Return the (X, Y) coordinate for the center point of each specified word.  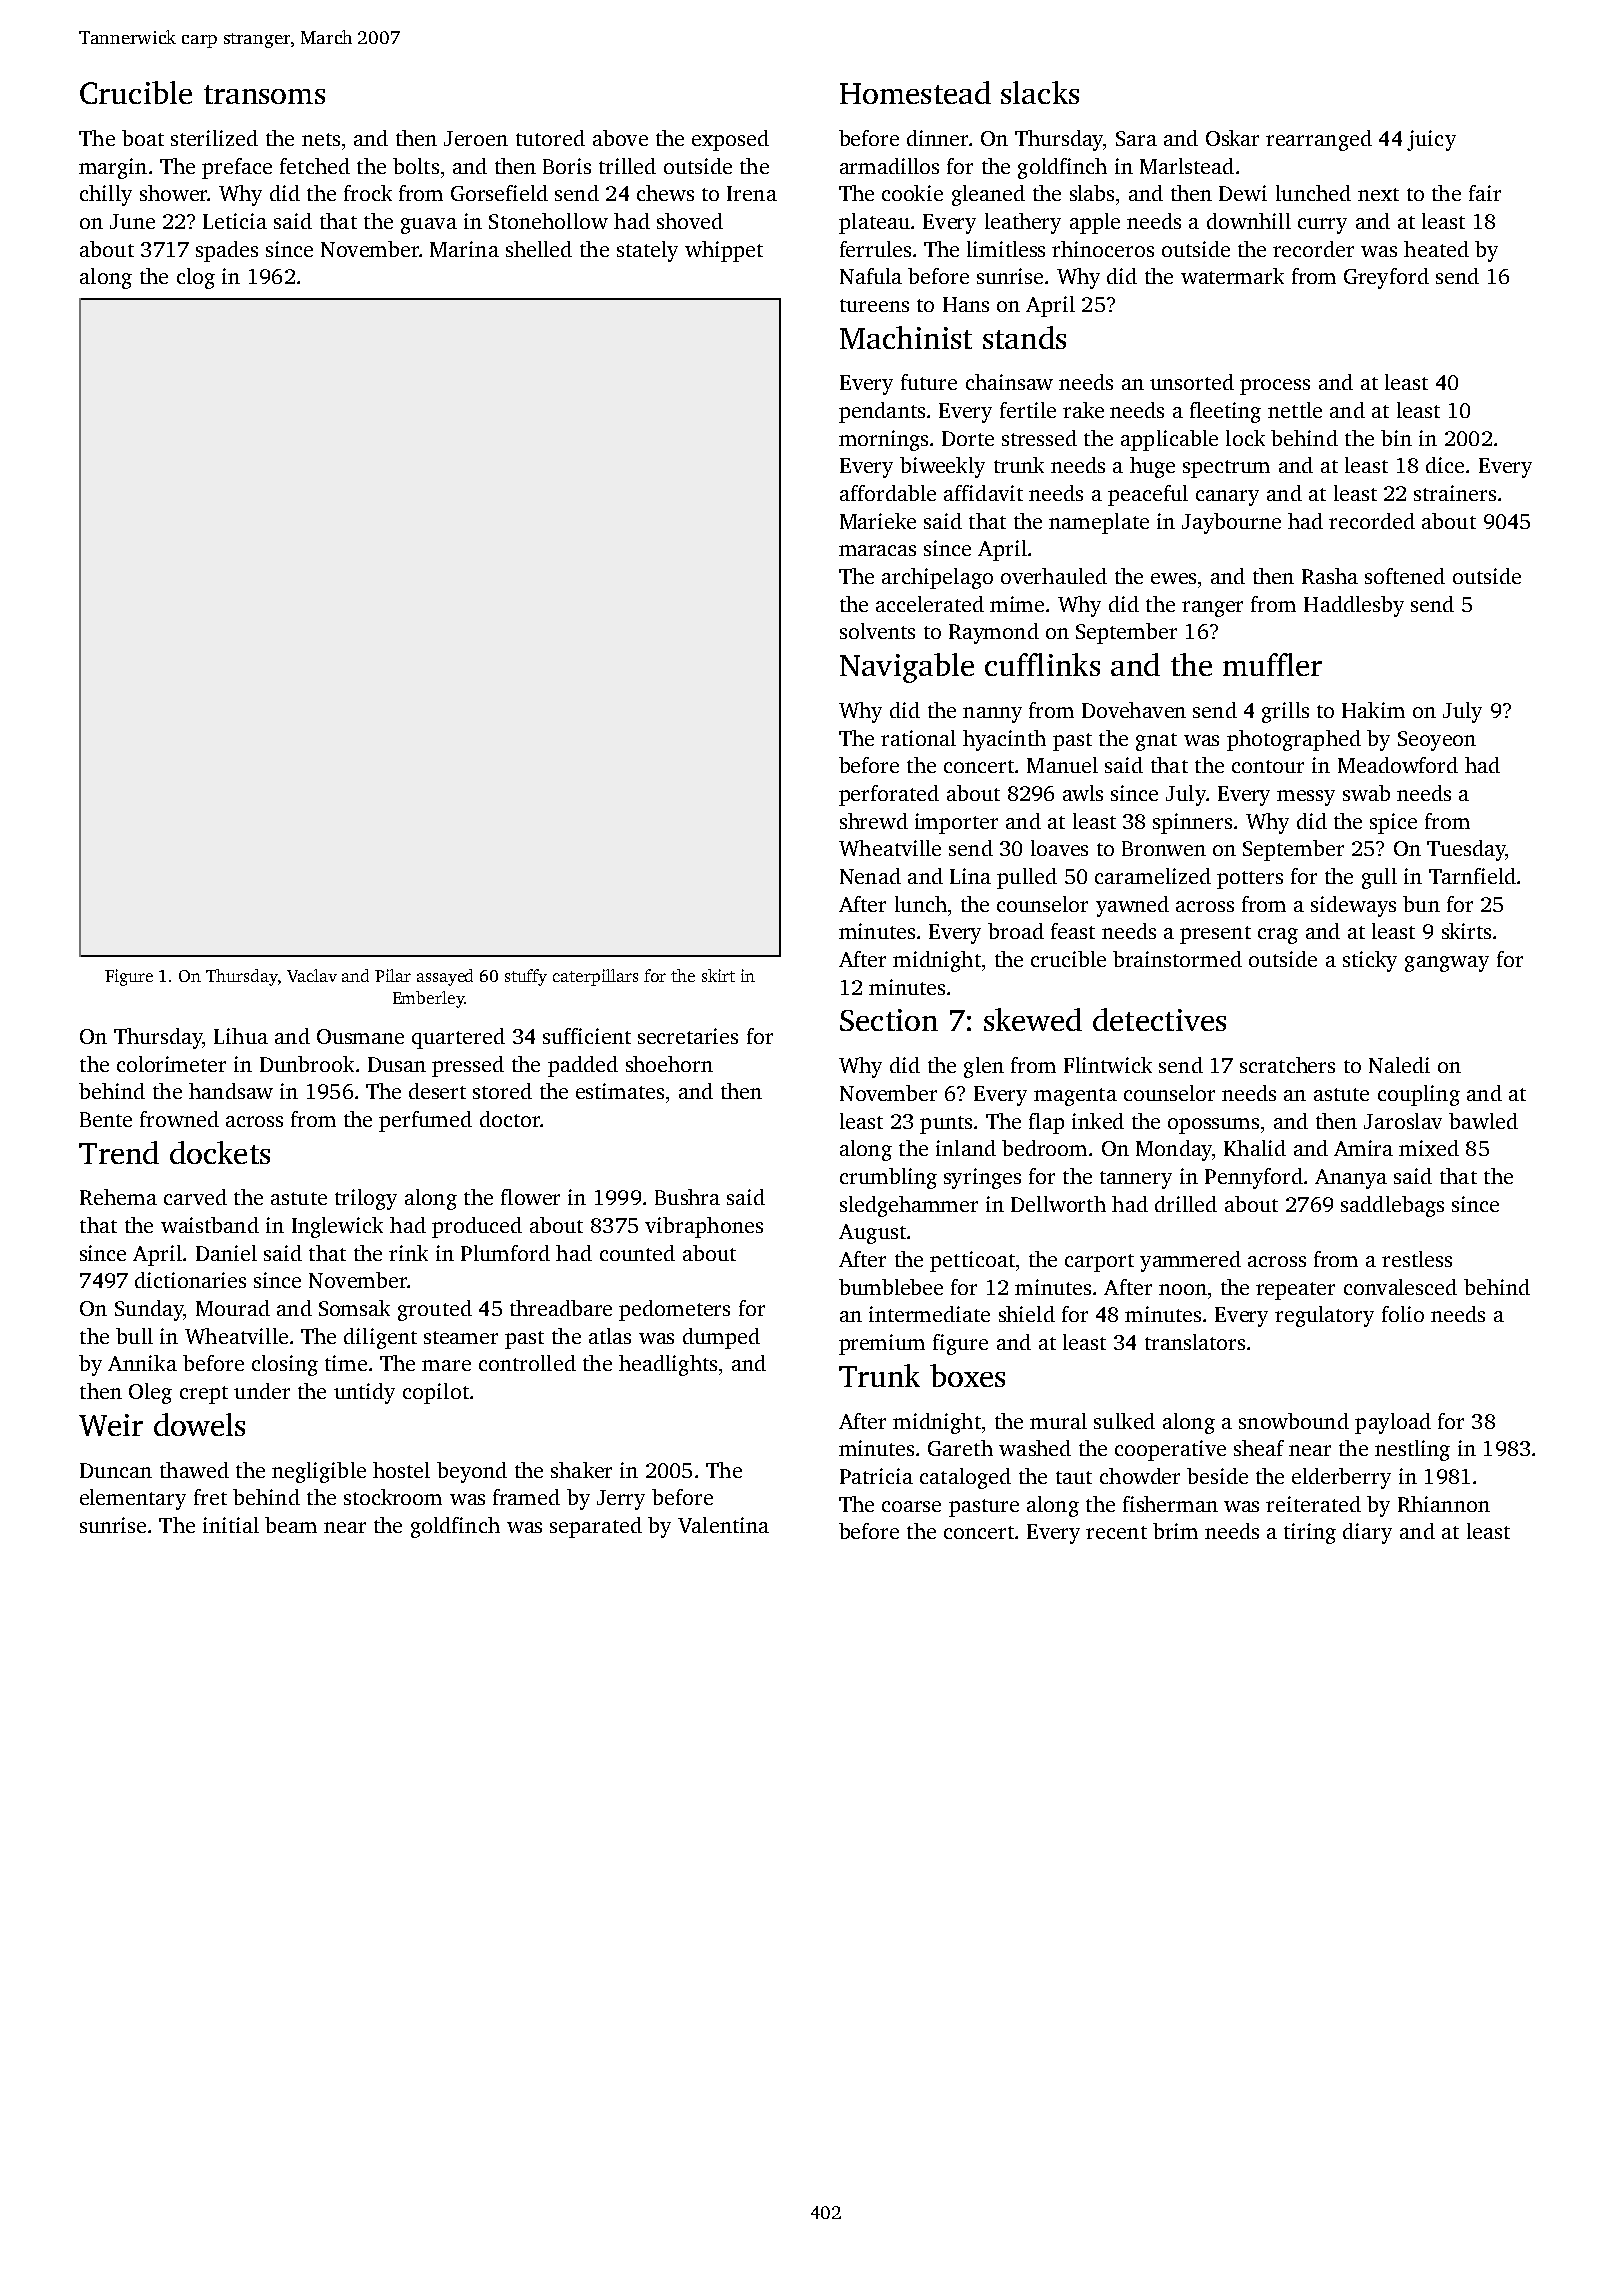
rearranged (1319, 140)
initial (231, 1525)
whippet (724, 251)
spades (227, 251)
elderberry (1341, 1478)
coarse (911, 1506)
